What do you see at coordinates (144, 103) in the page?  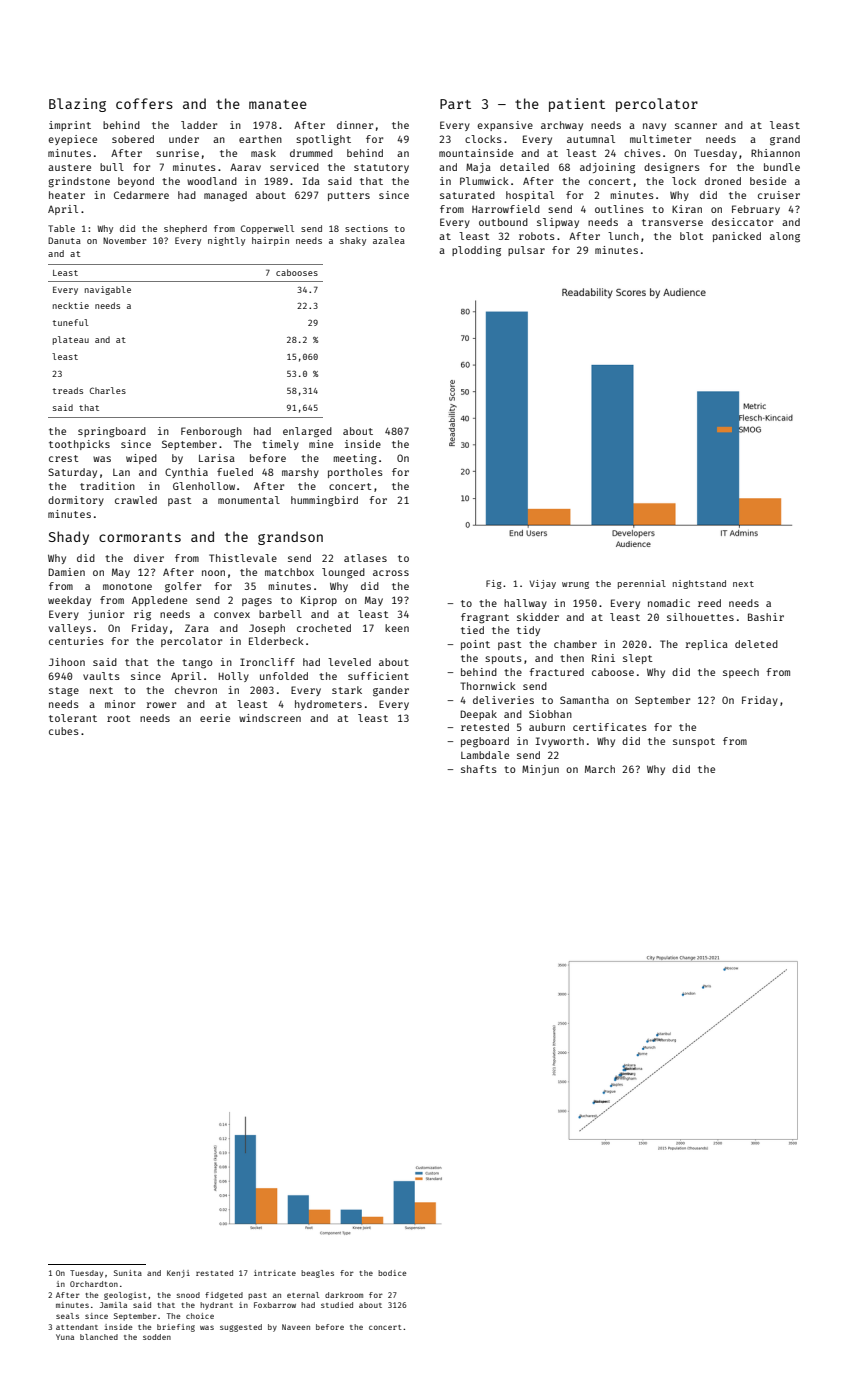 I see `coffers` at bounding box center [144, 103].
